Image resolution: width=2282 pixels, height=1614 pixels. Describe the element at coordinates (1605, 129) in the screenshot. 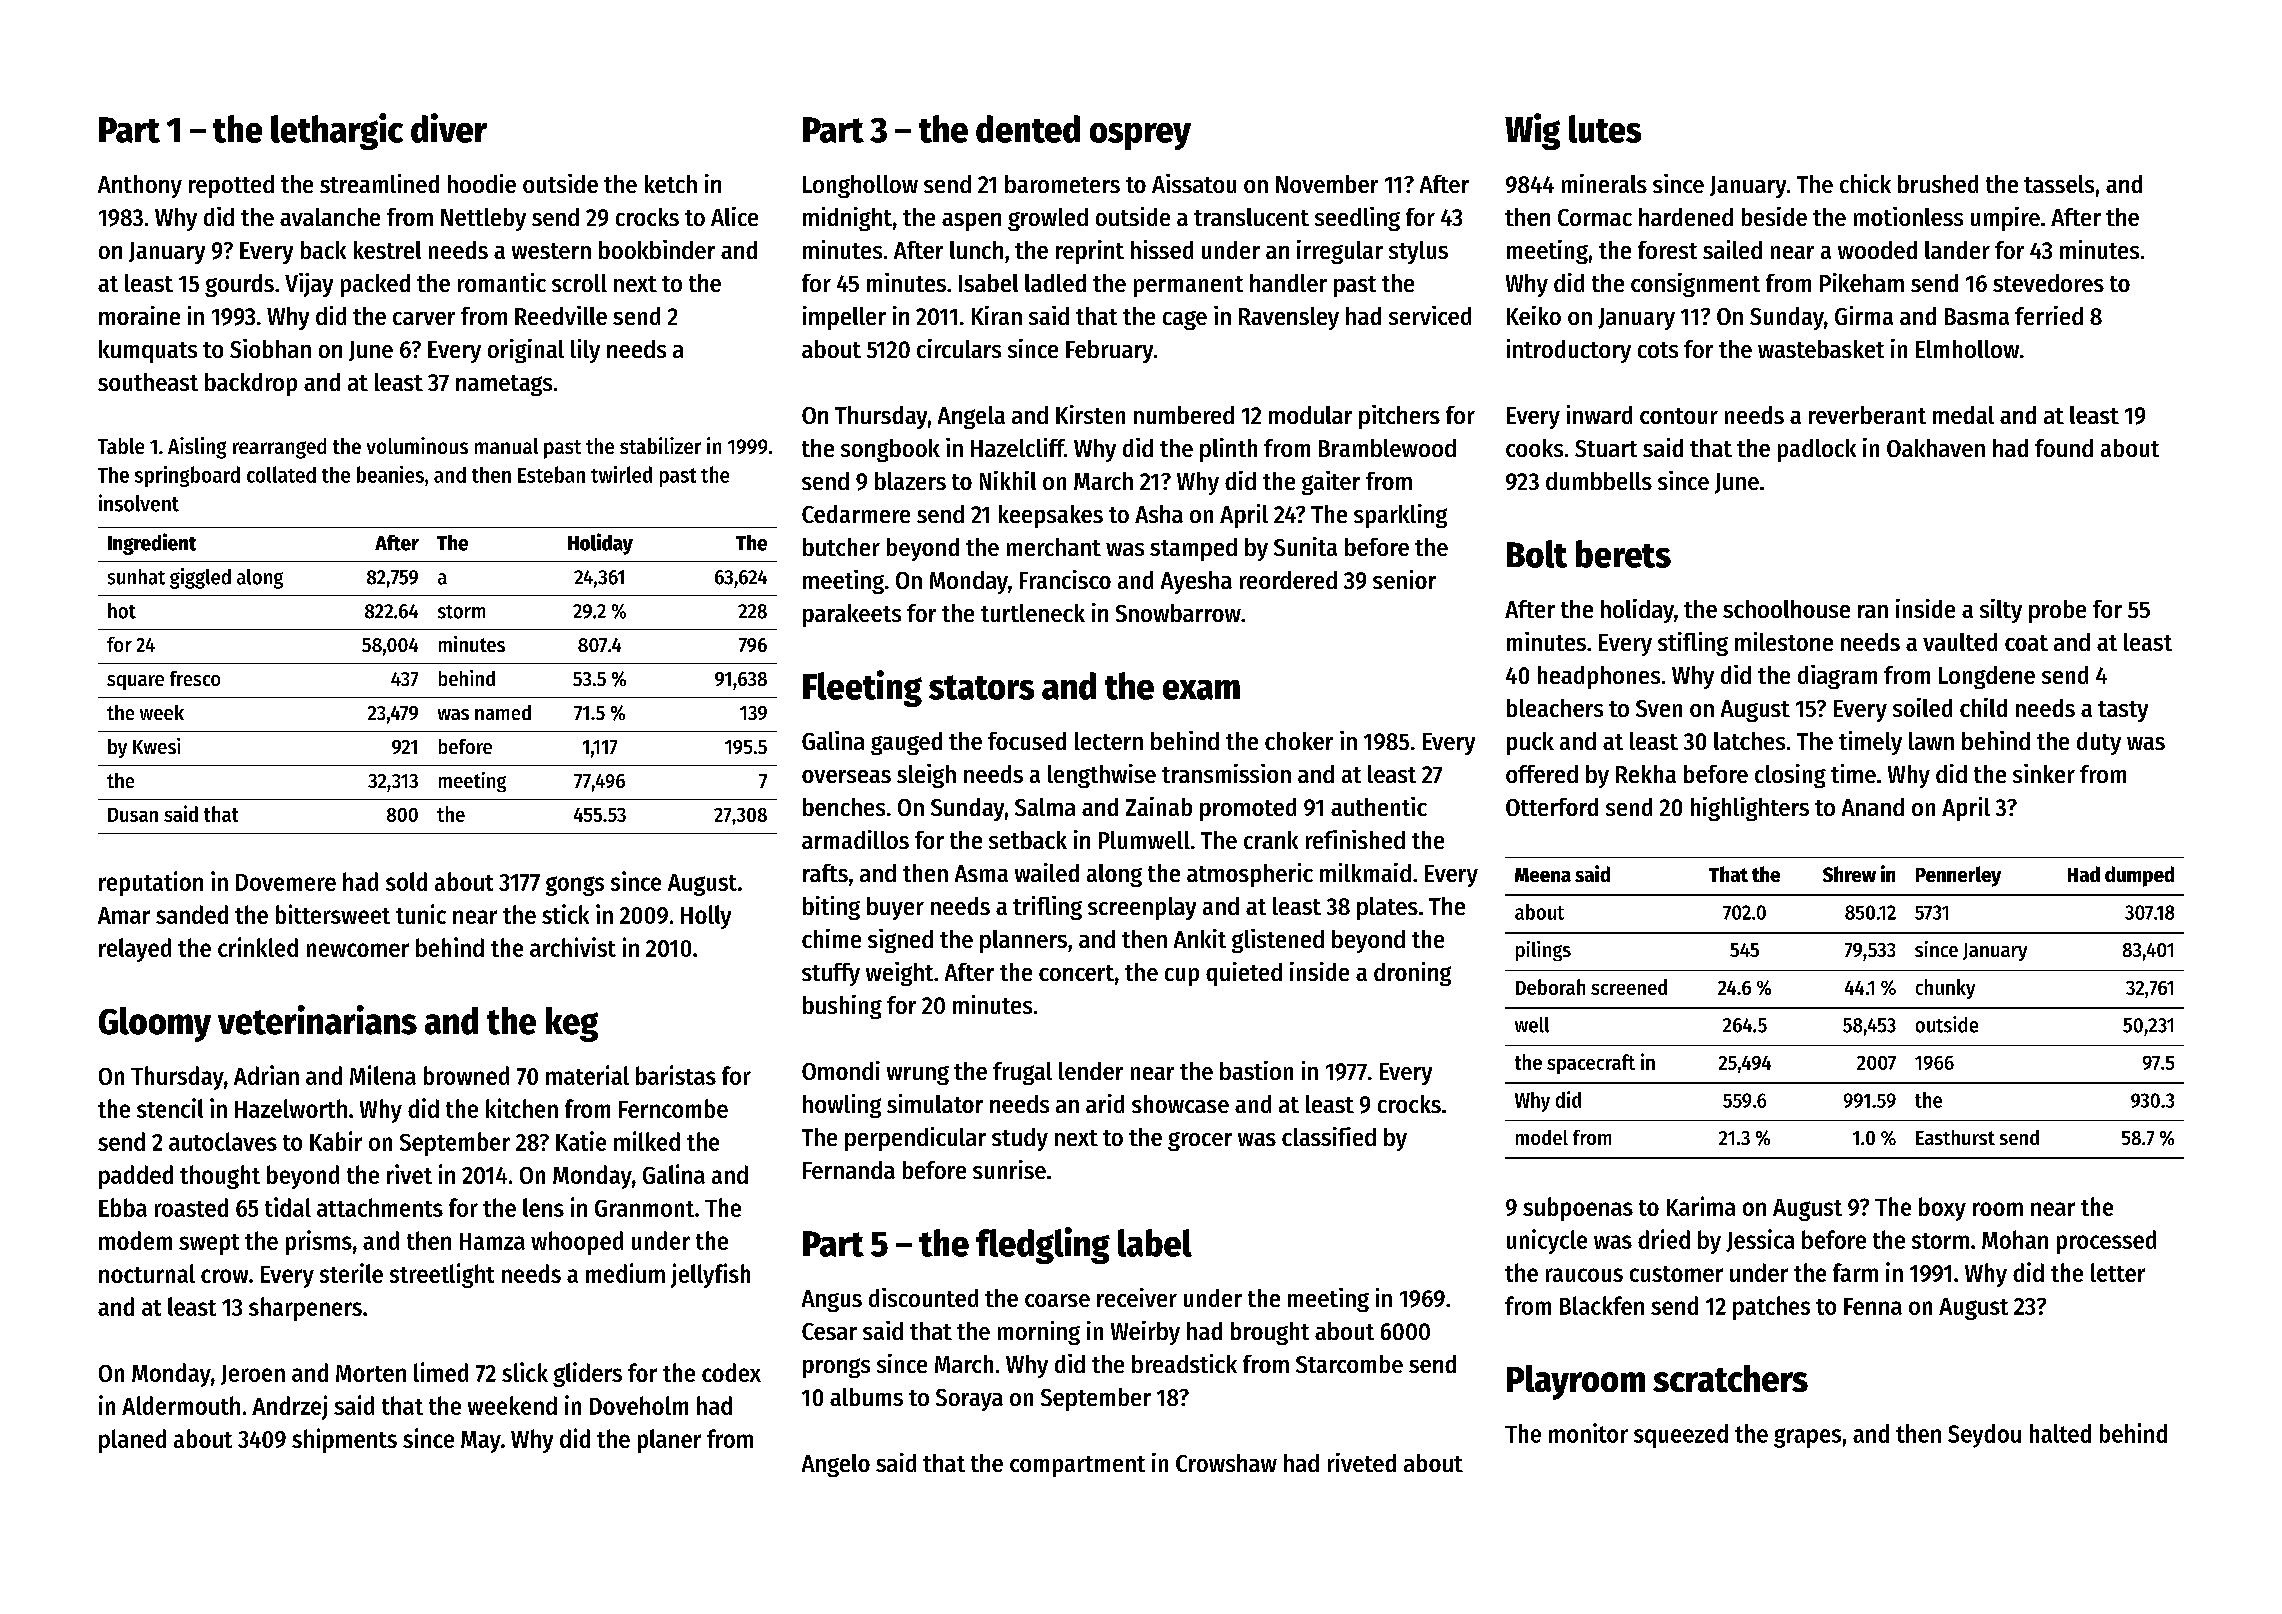

I see `lutes` at that location.
